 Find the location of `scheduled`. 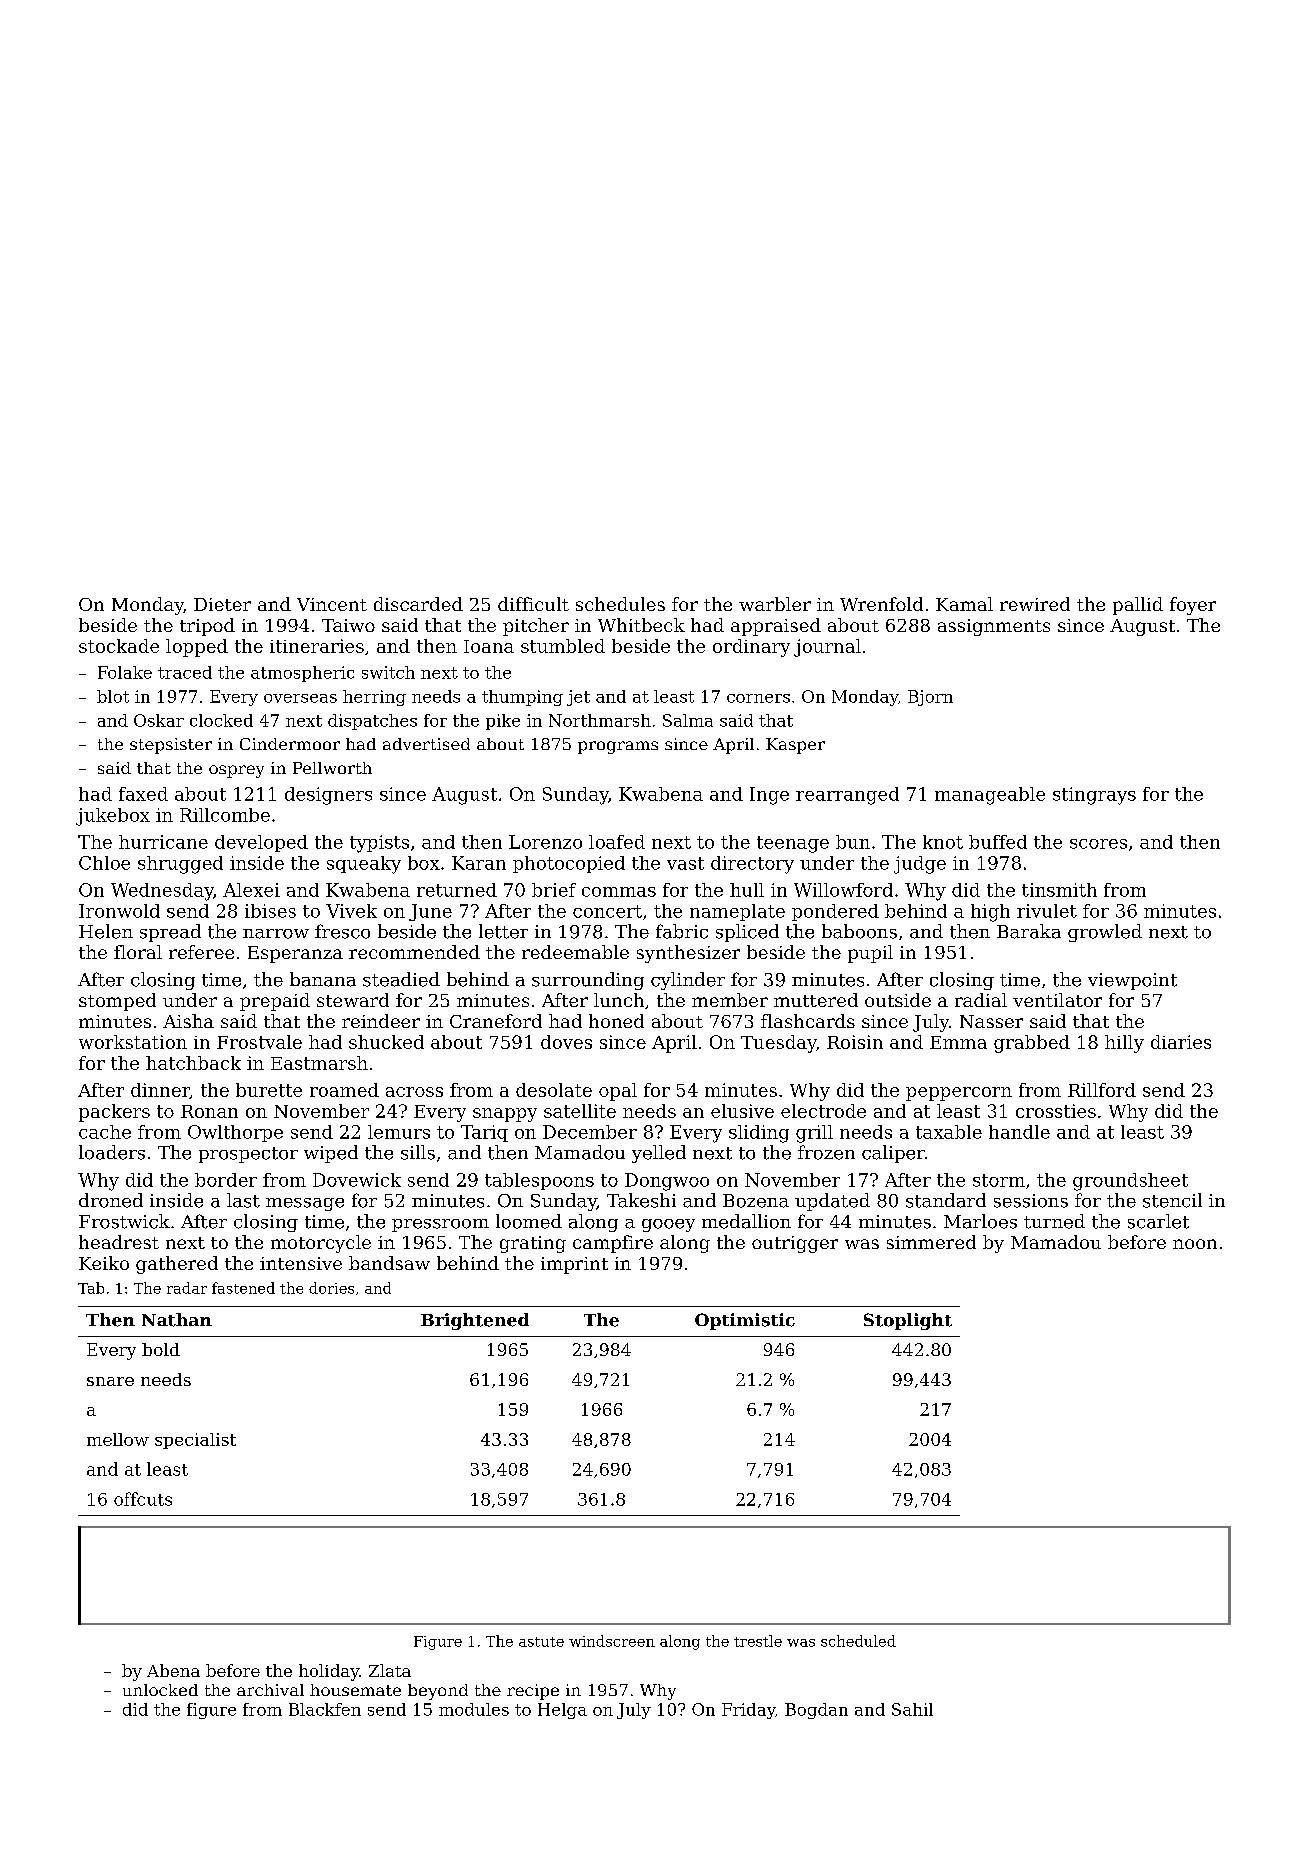

scheduled is located at coordinates (858, 1641).
